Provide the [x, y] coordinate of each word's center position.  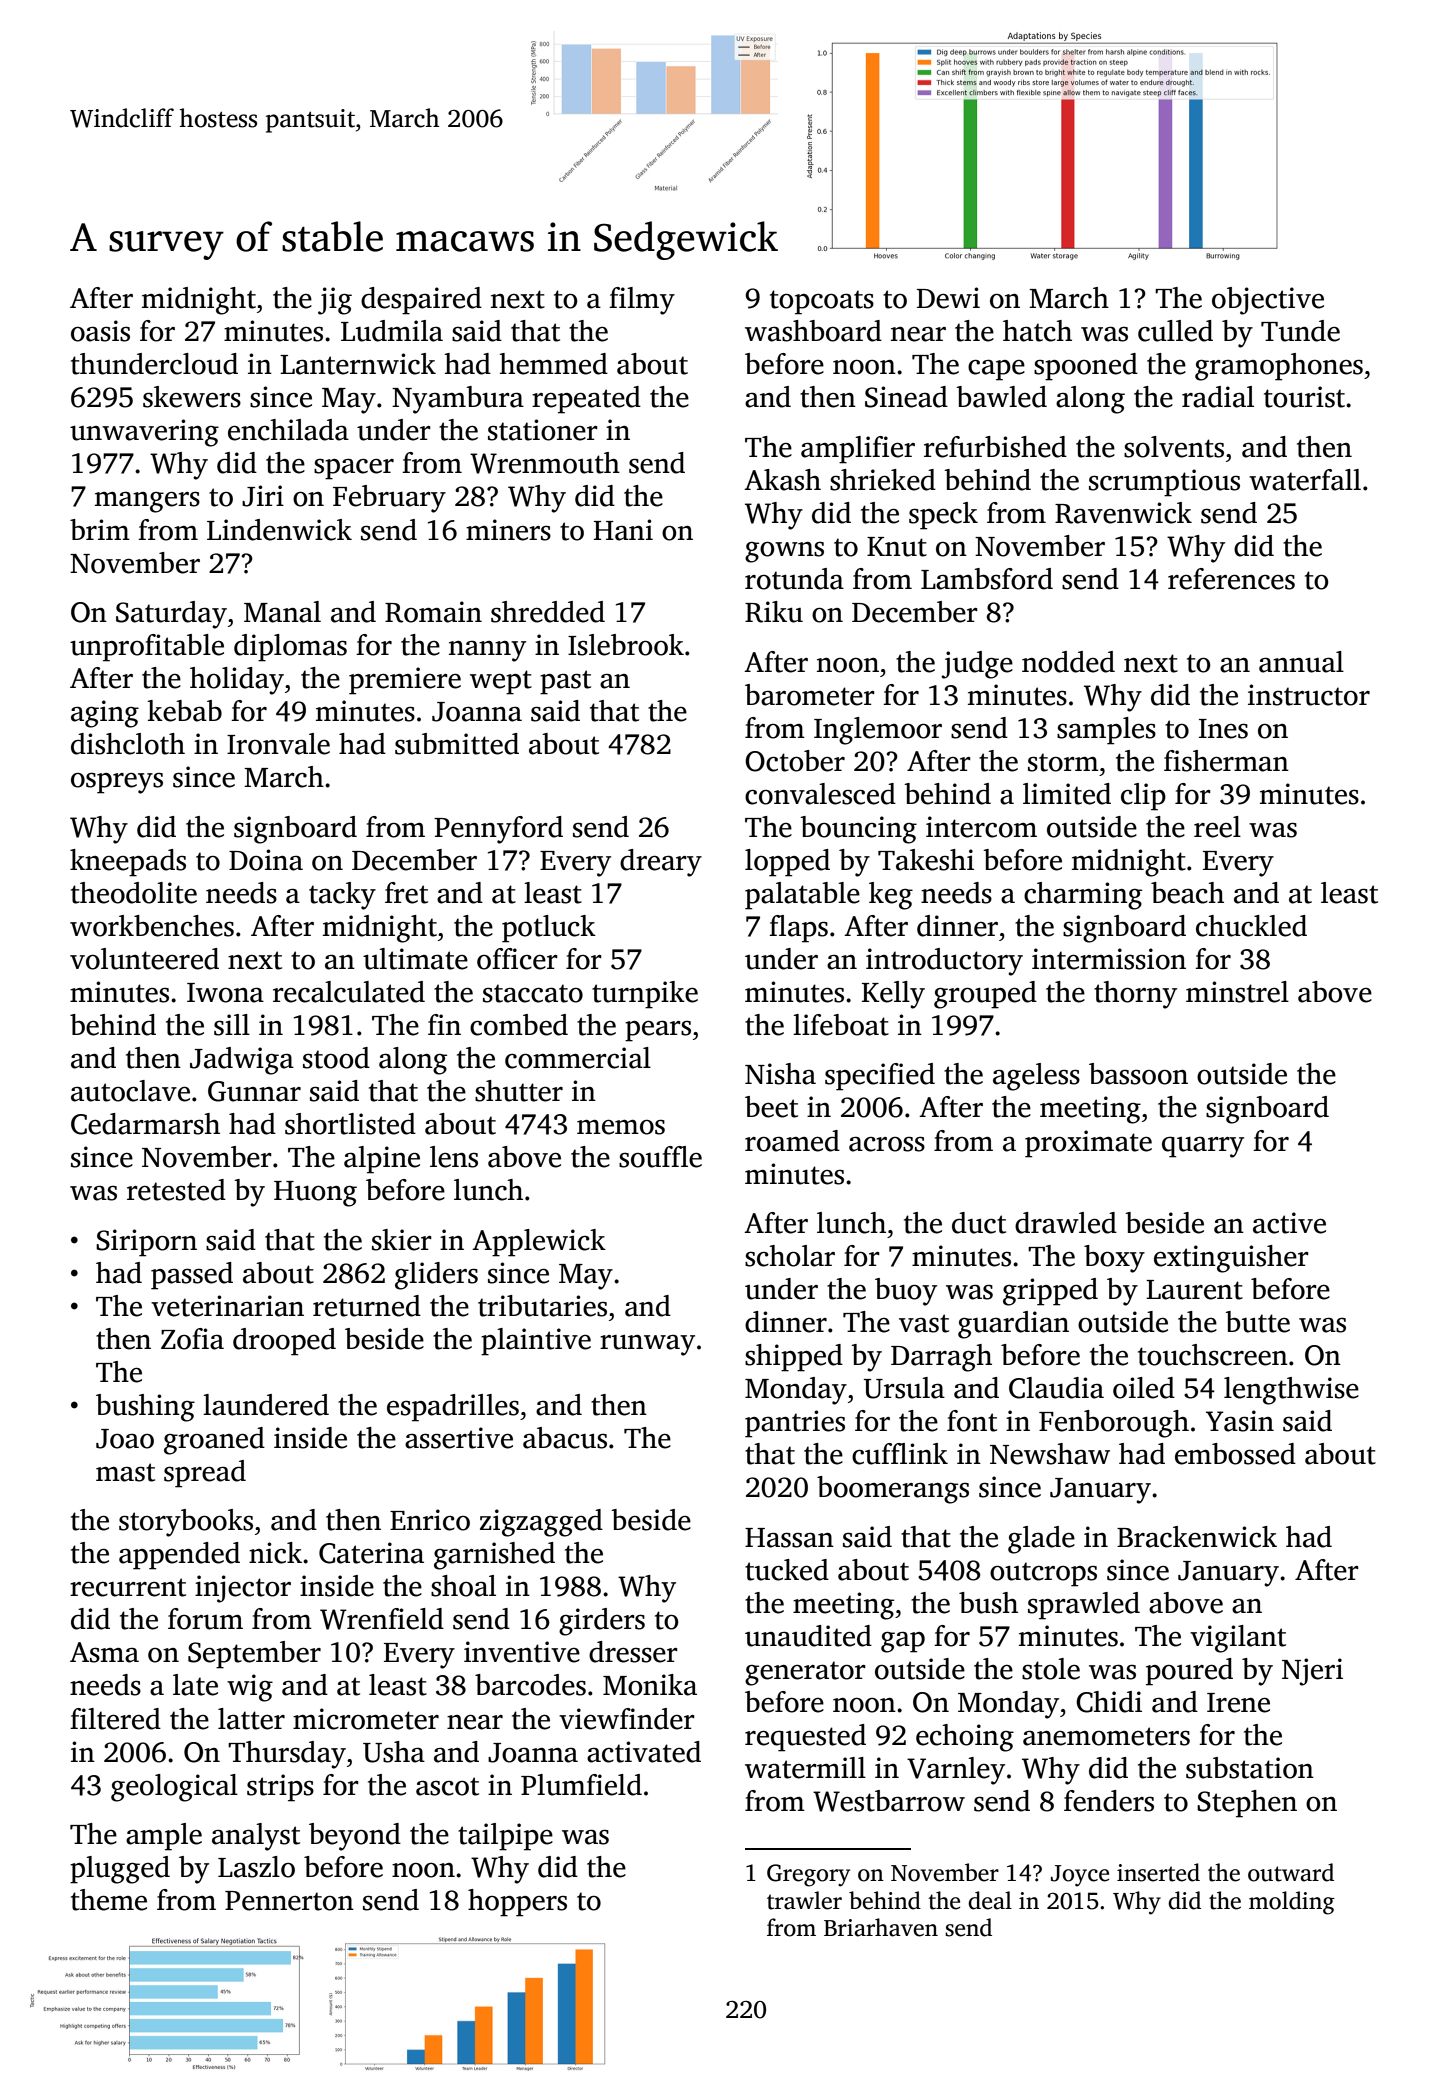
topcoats [822, 302]
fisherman [1226, 761]
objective [1268, 301]
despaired [421, 301]
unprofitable [147, 648]
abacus [565, 1438]
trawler [804, 1900]
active [1289, 1223]
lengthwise [1291, 1391]
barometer [810, 695]
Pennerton [289, 1901]
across [887, 1144]
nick [275, 1553]
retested [176, 1190]
